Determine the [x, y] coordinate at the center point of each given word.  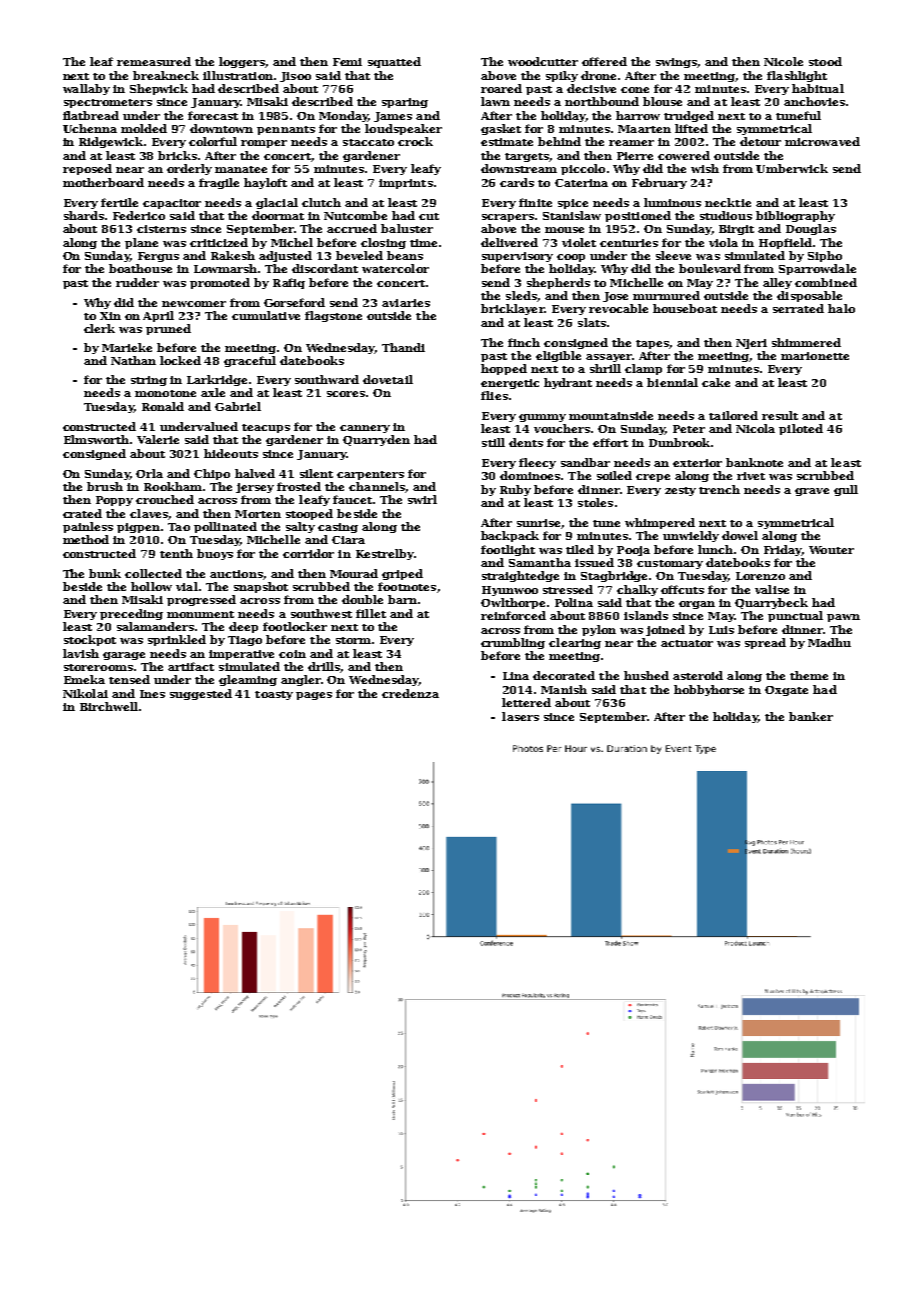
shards [84, 215]
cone [635, 90]
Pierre [635, 156]
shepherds [558, 283]
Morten [258, 514]
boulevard [710, 268]
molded [144, 128]
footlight [508, 550]
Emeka [84, 679]
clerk [99, 328]
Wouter [831, 550]
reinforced [513, 615]
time [423, 243]
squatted [394, 62]
